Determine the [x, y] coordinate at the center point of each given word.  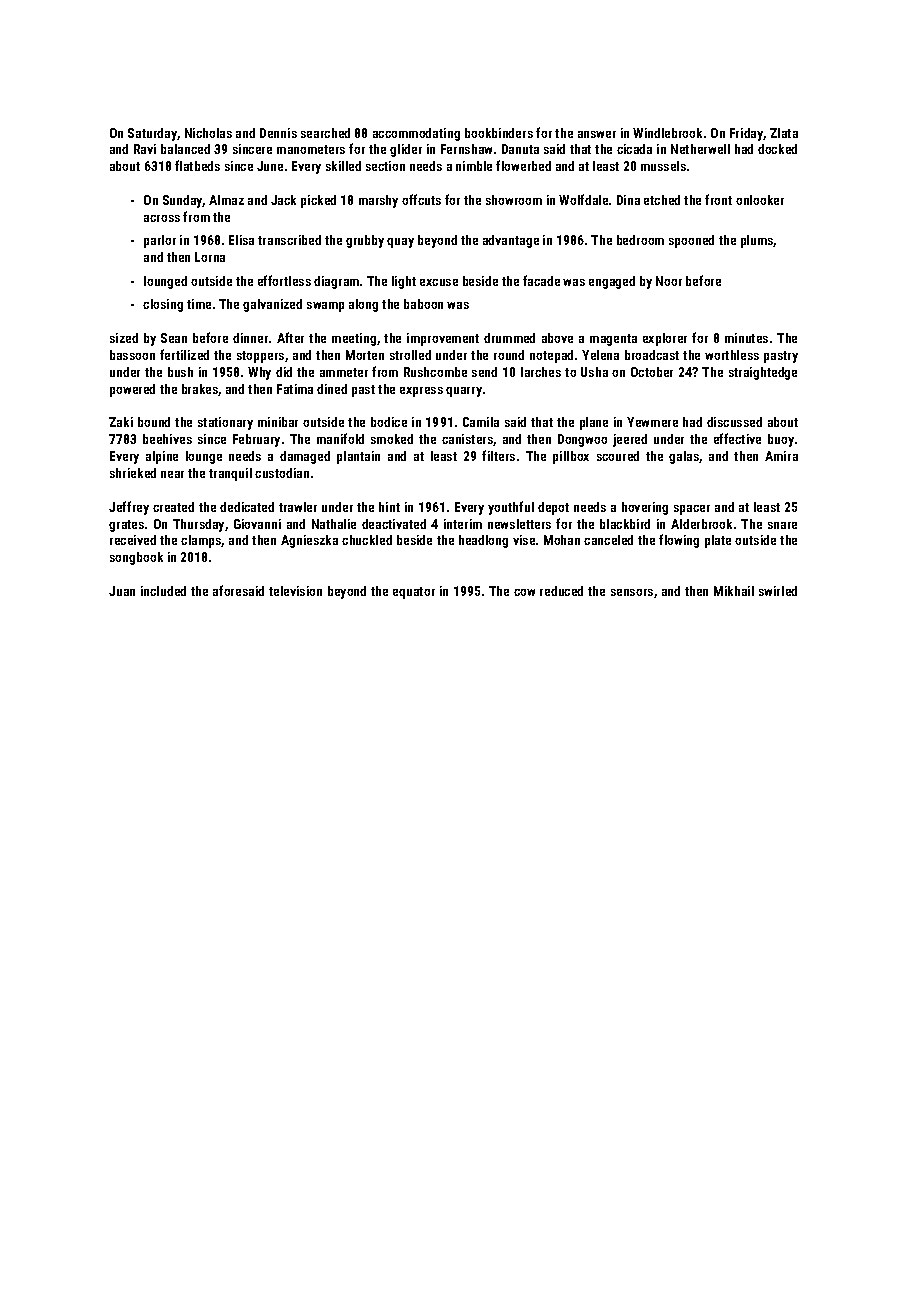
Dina [628, 200]
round [509, 355]
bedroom [640, 240]
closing [163, 305]
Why [259, 373]
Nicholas [208, 133]
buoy [781, 440]
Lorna [210, 257]
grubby [365, 241]
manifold [340, 438]
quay [400, 243]
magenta [613, 340]
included [163, 591]
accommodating [416, 134]
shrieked [133, 473]
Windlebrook [667, 133]
